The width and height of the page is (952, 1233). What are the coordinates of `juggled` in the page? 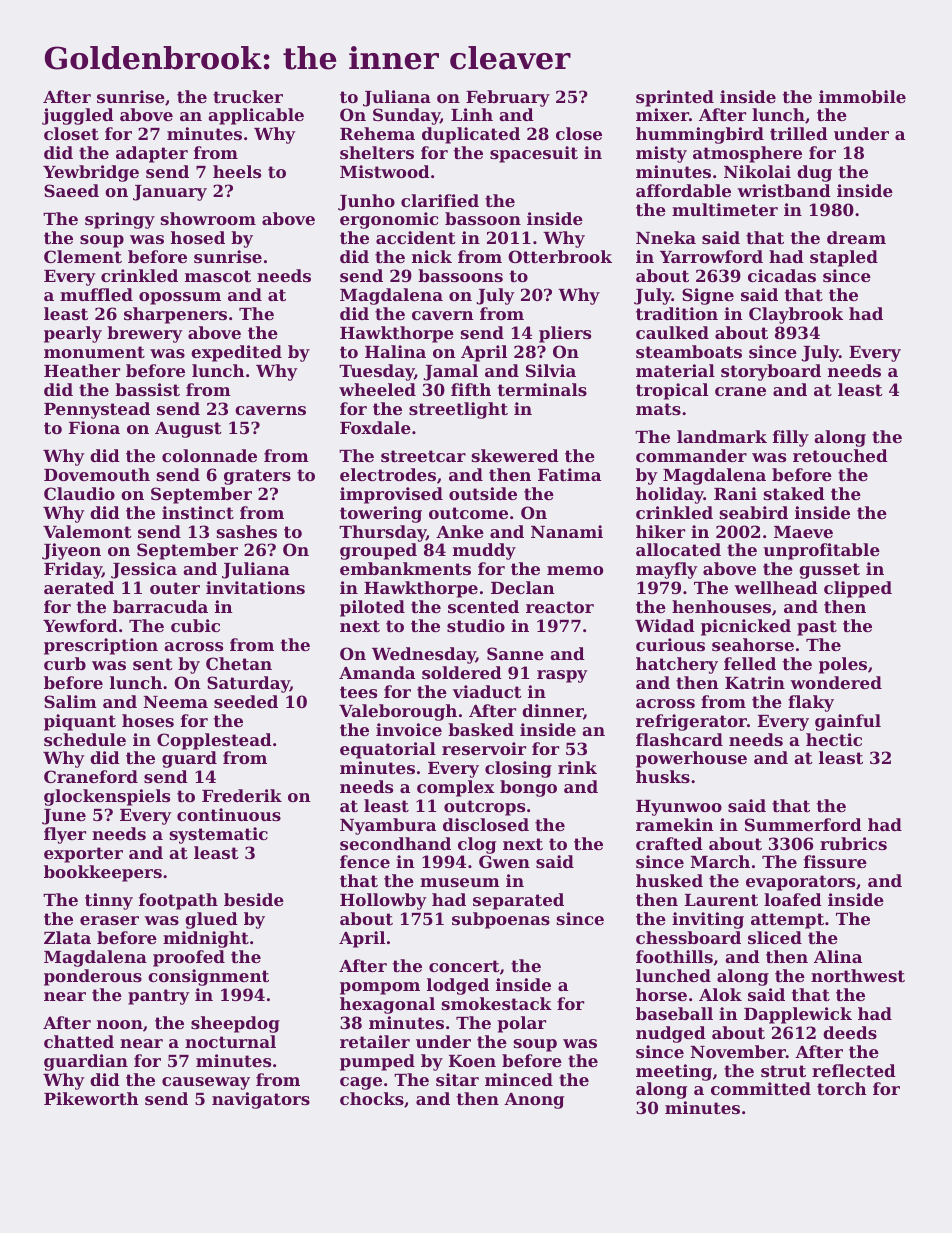 It's located at (78, 116).
